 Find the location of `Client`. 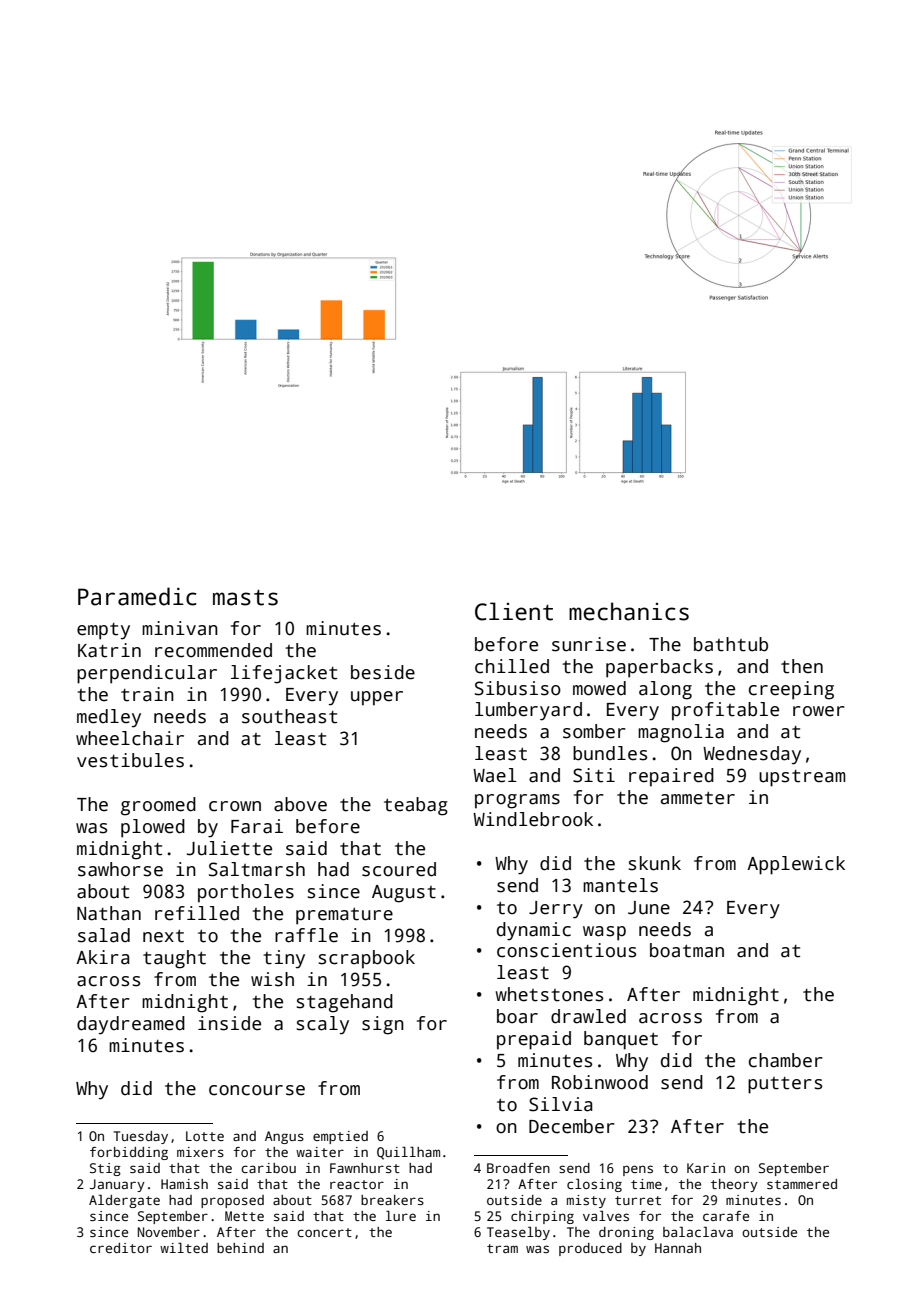

Client is located at coordinates (514, 611).
